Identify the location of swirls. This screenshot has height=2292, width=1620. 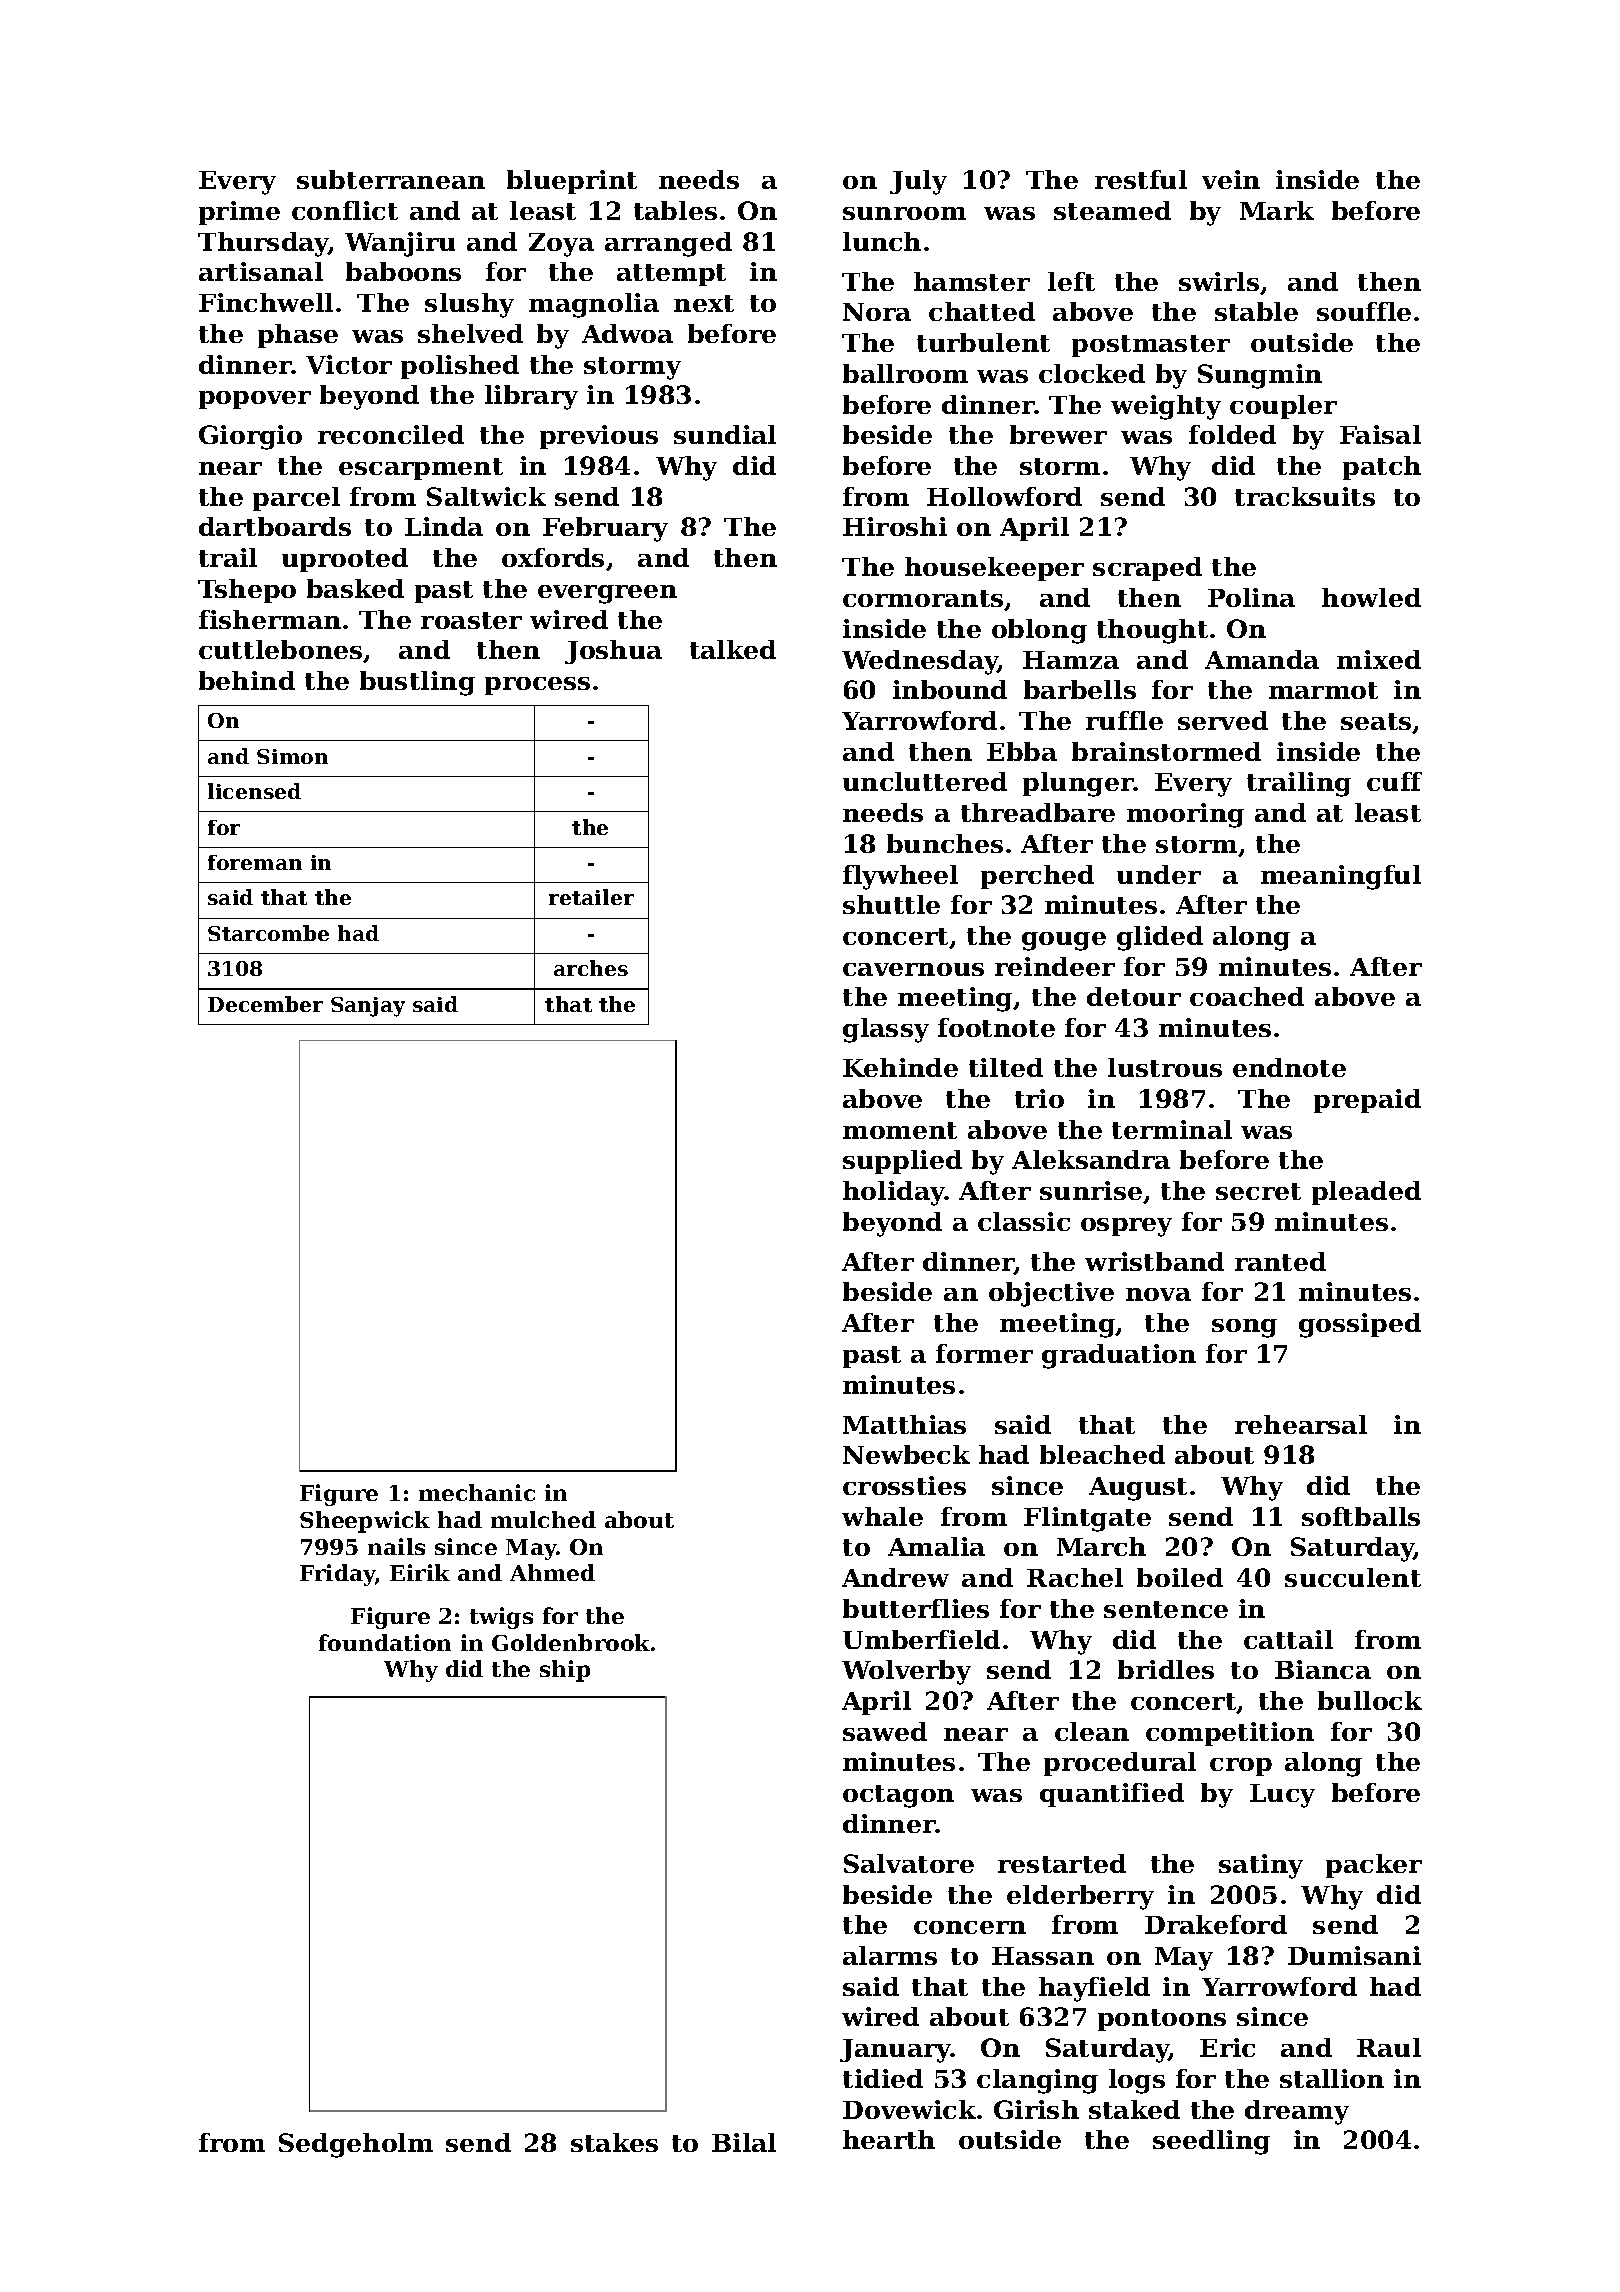
(1219, 281).
